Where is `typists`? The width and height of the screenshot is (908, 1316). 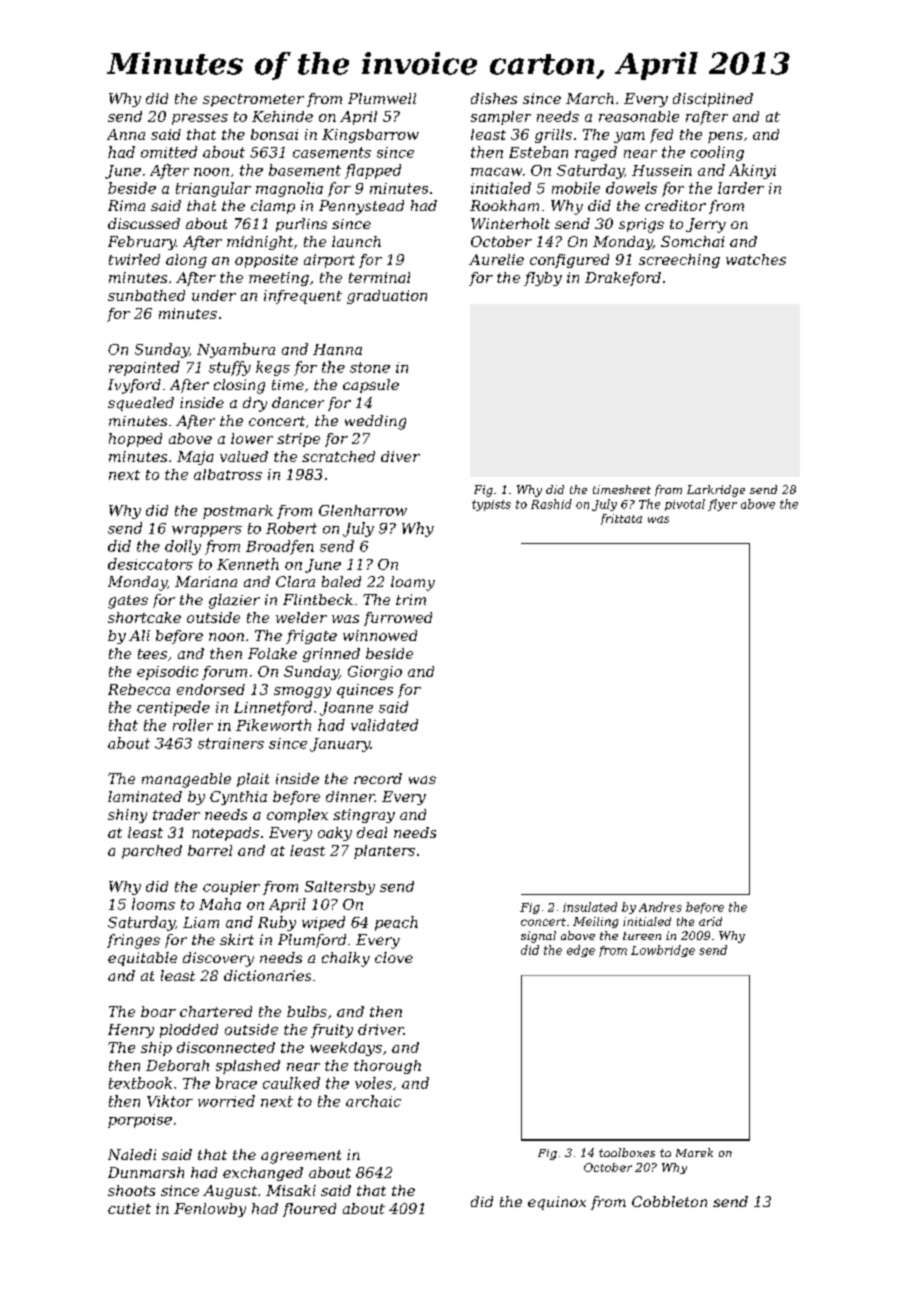 typists is located at coordinates (491, 505).
